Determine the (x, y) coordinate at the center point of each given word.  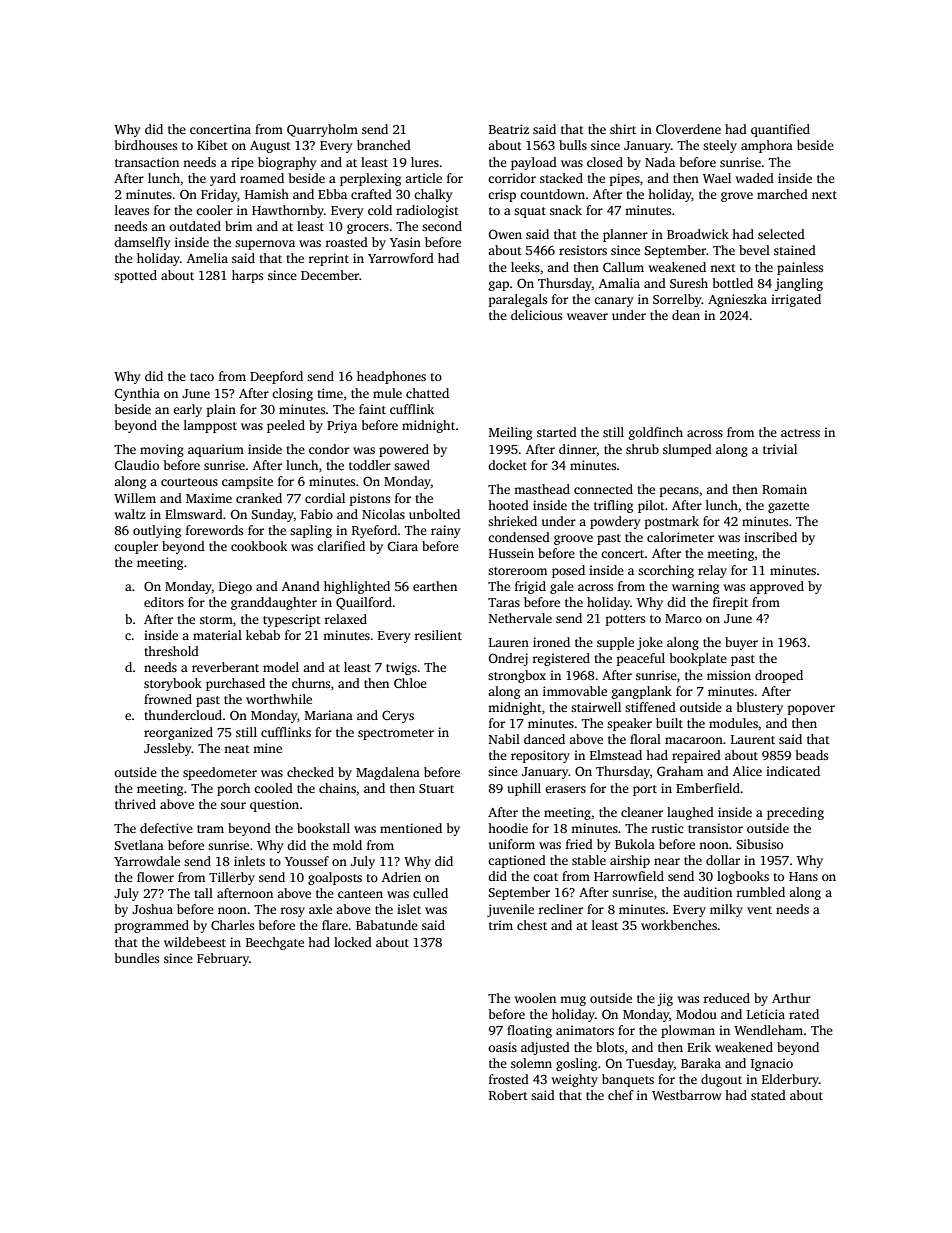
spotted (135, 276)
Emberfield (708, 788)
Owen (505, 234)
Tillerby (232, 878)
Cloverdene (688, 129)
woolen (535, 998)
